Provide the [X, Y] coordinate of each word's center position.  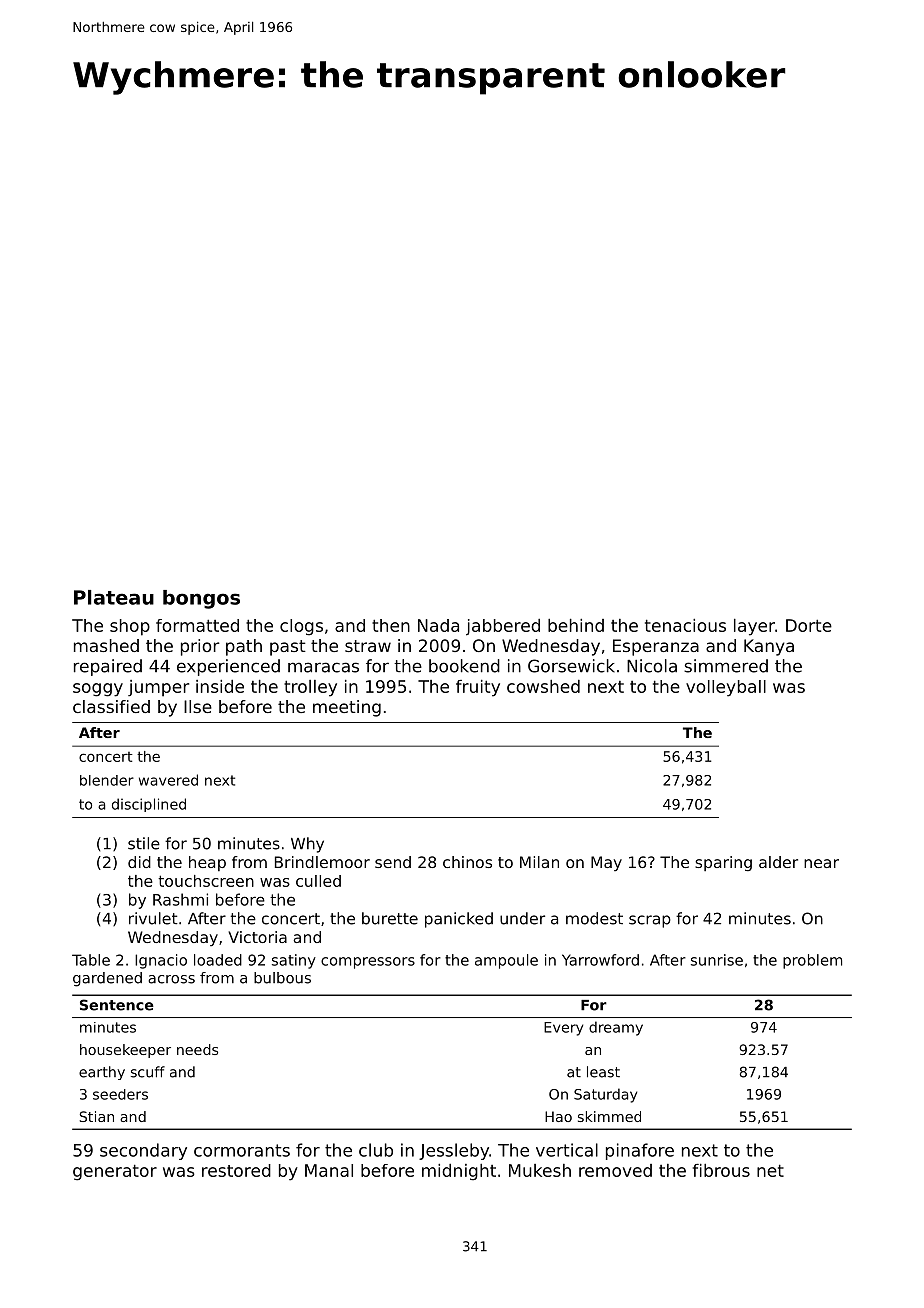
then [391, 625]
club [376, 1150]
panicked [459, 920]
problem [812, 961]
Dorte [809, 625]
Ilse [198, 706]
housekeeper [125, 1051]
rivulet [153, 918]
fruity [478, 688]
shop [130, 627]
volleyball [726, 688]
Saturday [605, 1095]
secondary [143, 1151]
